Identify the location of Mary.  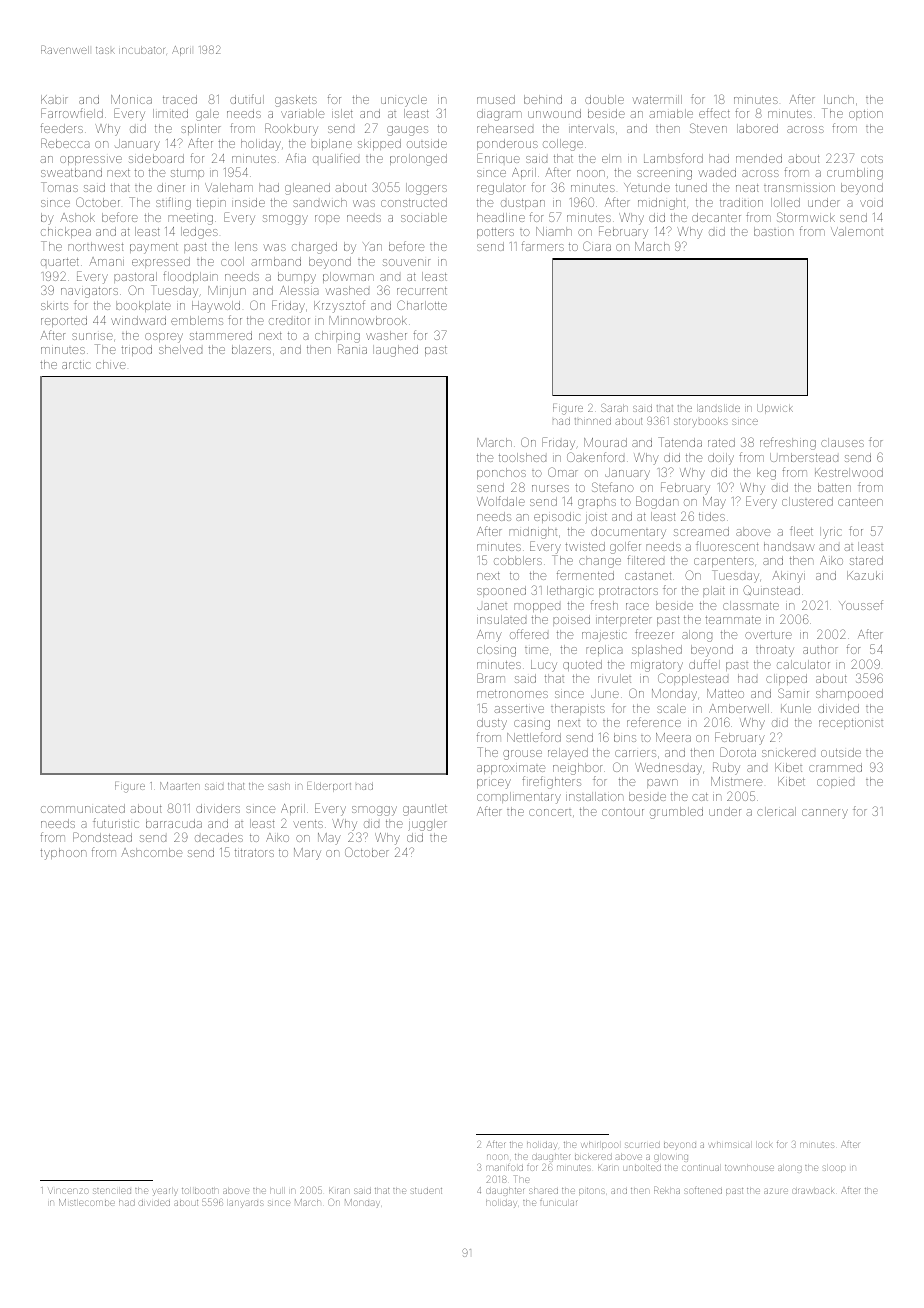
(307, 854).
